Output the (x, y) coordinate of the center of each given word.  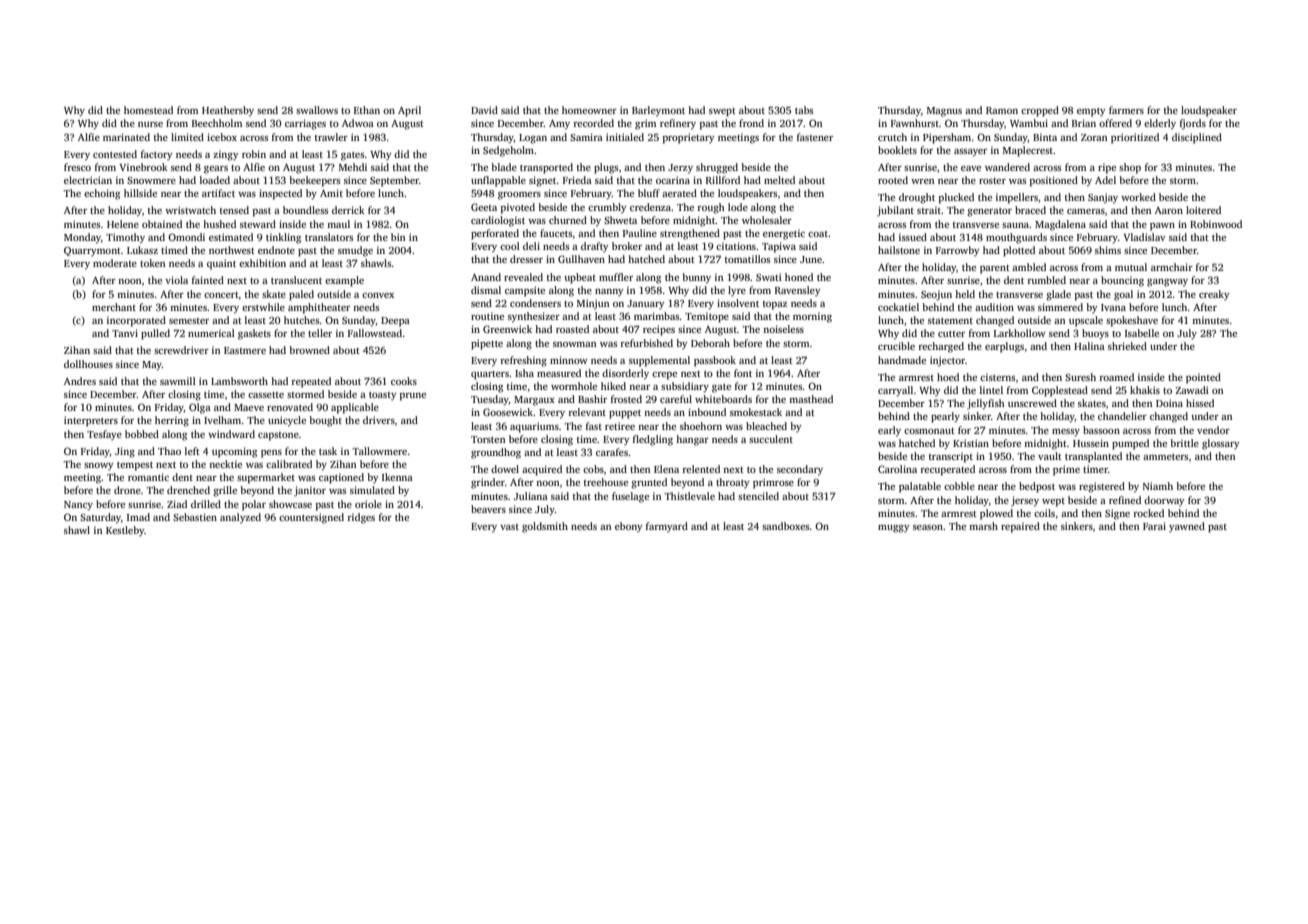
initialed (625, 137)
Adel (1105, 180)
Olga (200, 408)
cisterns (997, 377)
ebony (628, 527)
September (394, 181)
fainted (208, 280)
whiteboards (723, 399)
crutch (892, 137)
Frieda (577, 180)
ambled (1029, 267)
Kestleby (125, 531)
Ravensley (797, 291)
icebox (222, 137)
